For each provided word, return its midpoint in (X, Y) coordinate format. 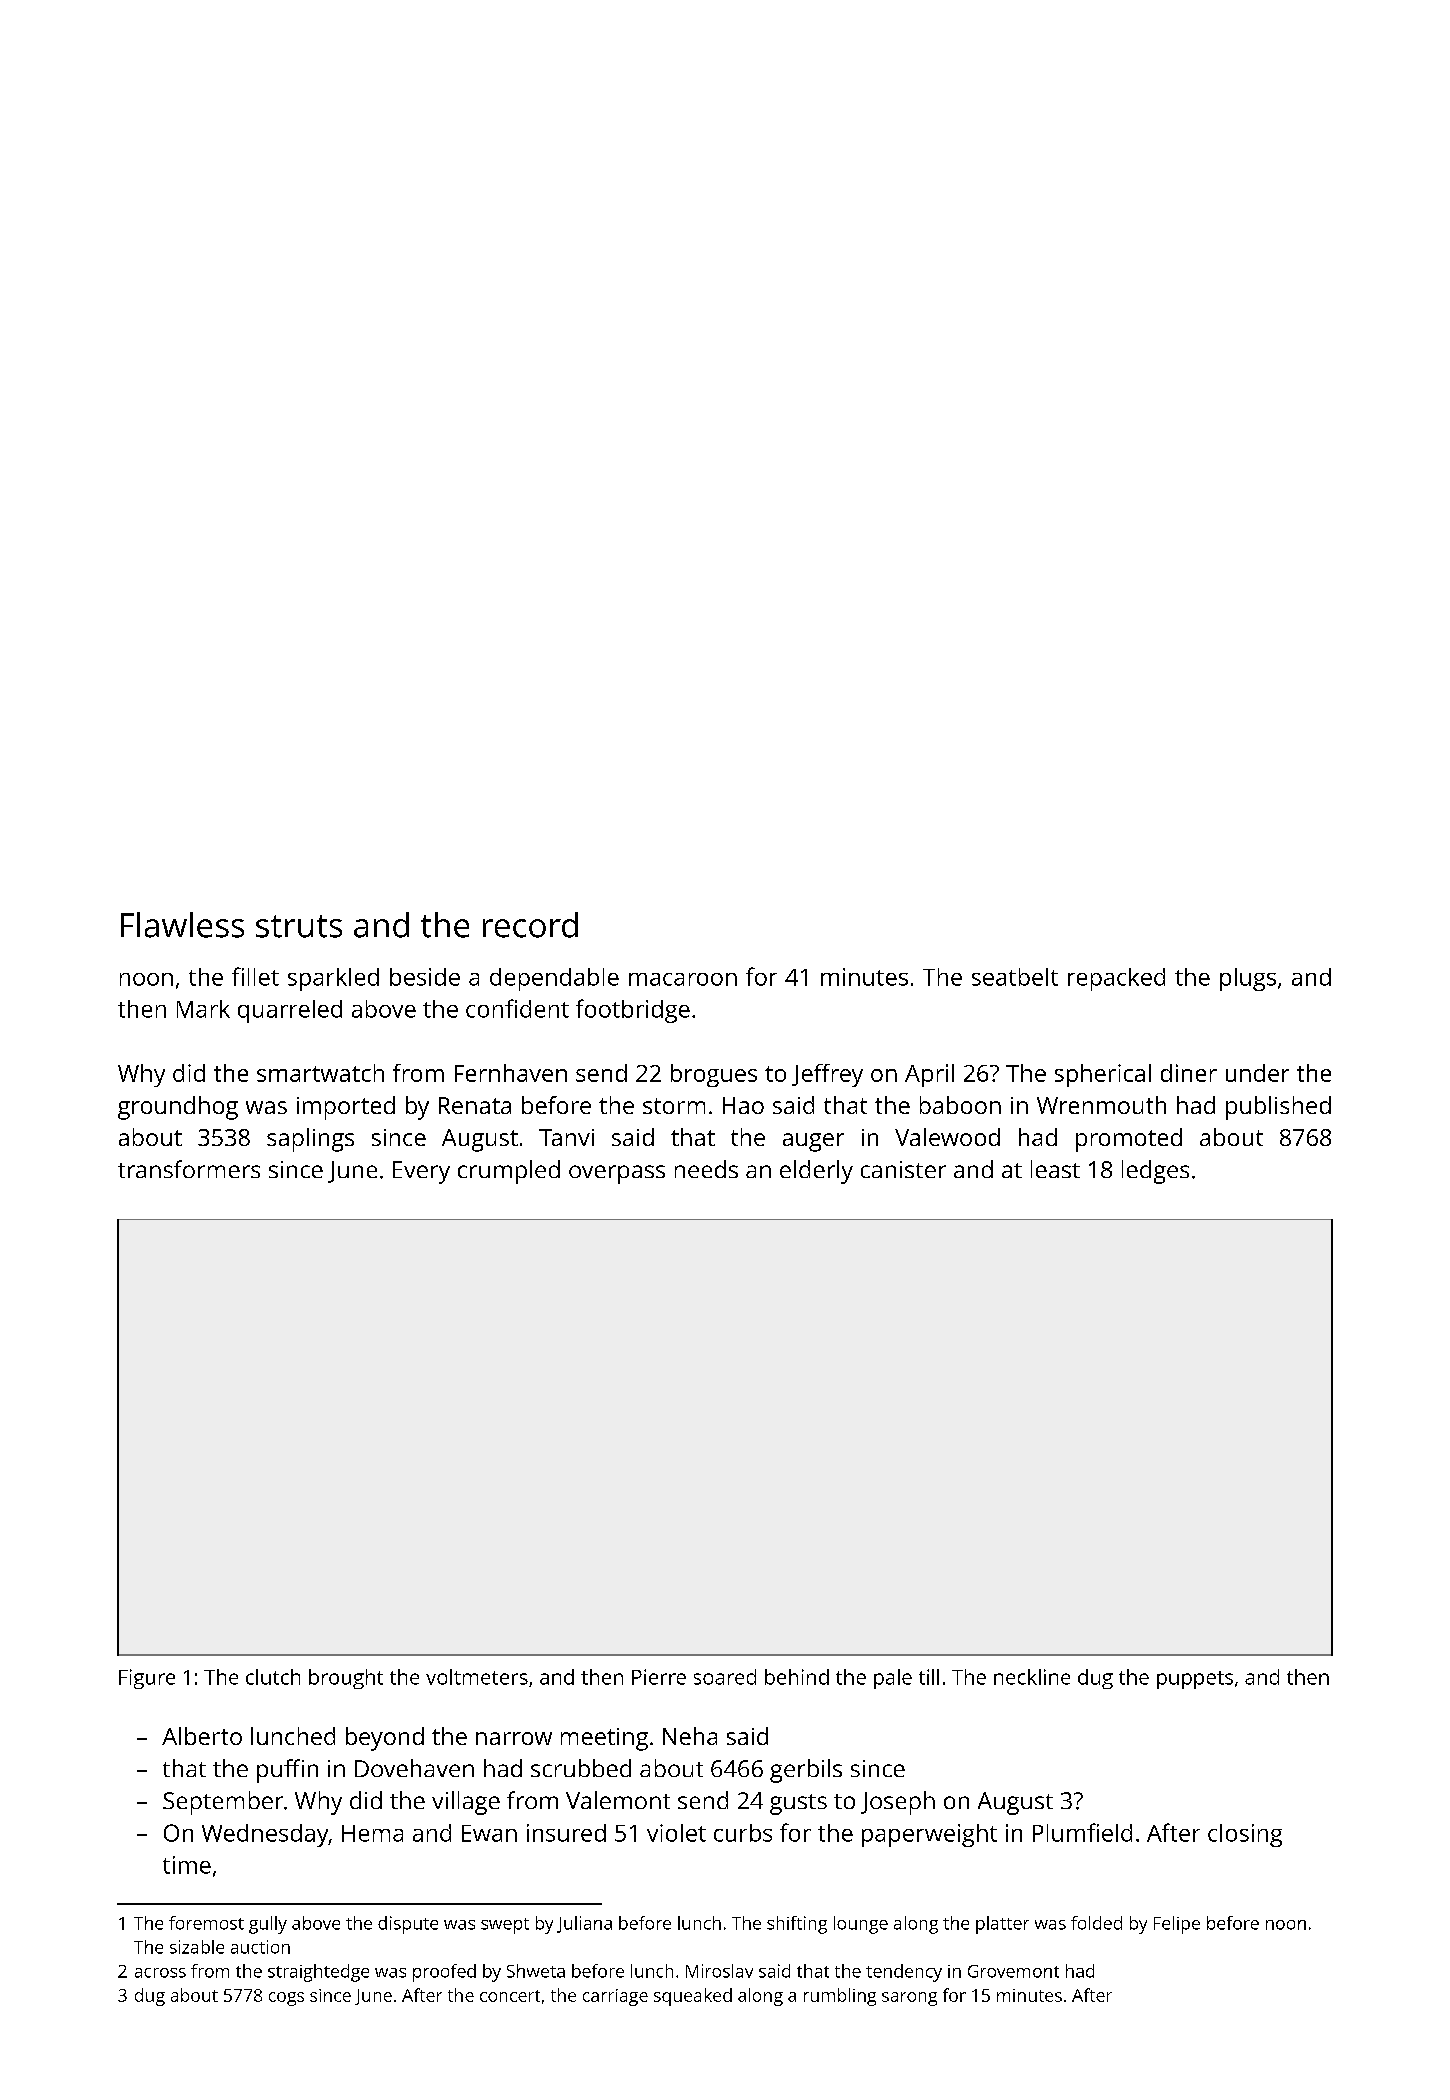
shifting (797, 1925)
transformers (189, 1169)
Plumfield (1082, 1832)
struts (299, 926)
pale (893, 1679)
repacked (1116, 979)
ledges (1155, 1172)
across (160, 1973)
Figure (147, 1679)
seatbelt (1015, 977)
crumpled (509, 1172)
